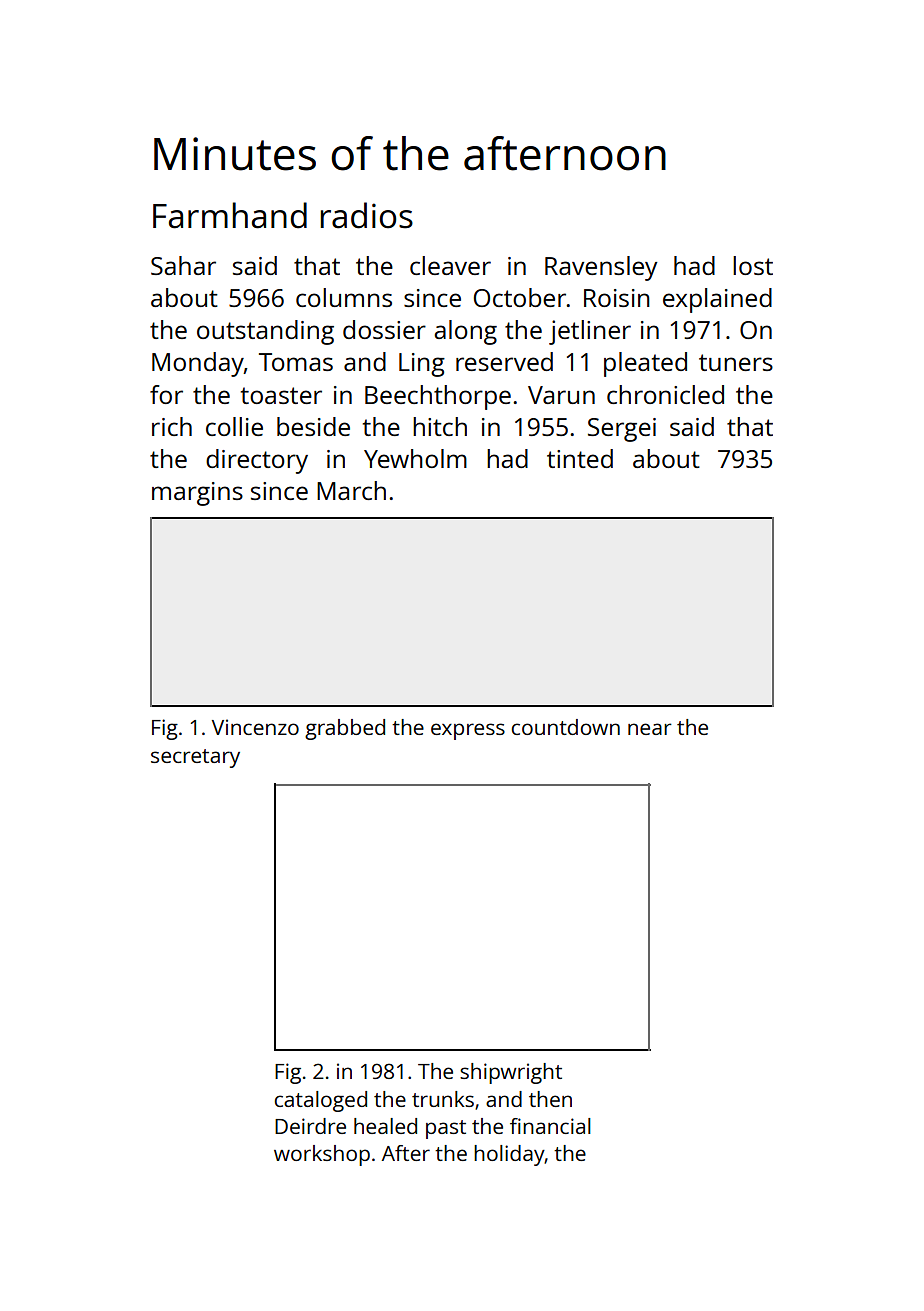  Describe the element at coordinates (195, 758) in the screenshot. I see `secretary` at that location.
